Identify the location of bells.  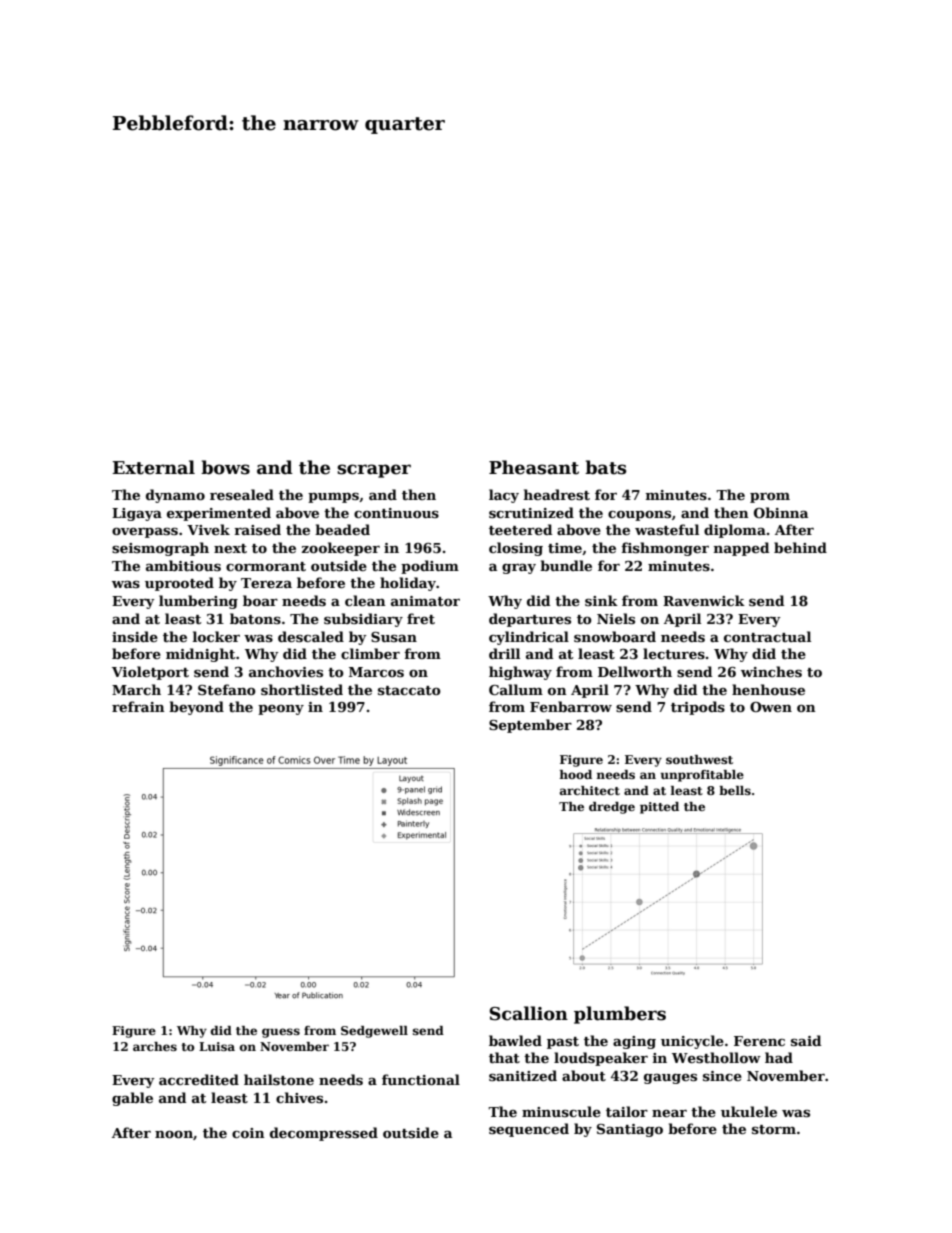
(735, 790).
